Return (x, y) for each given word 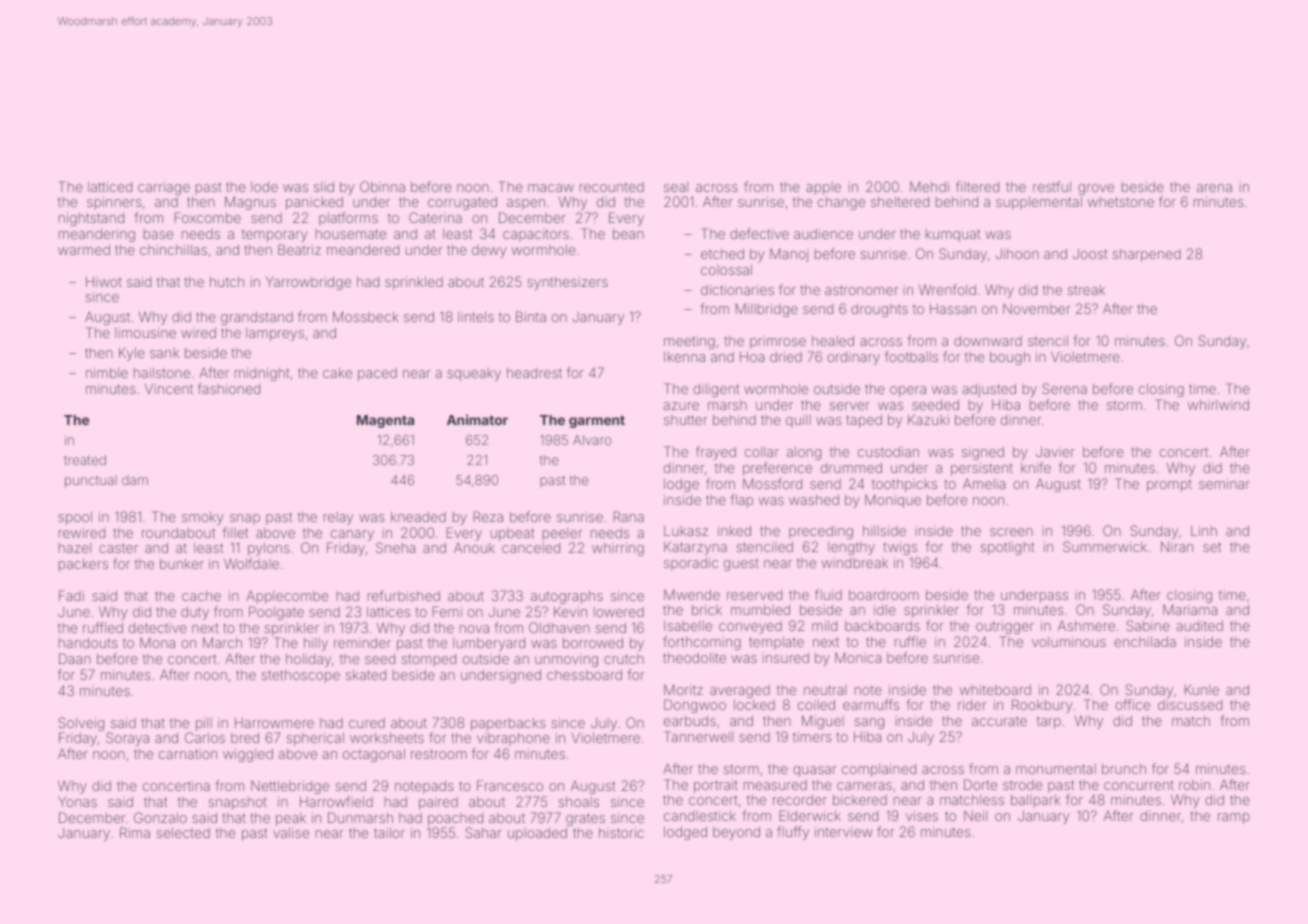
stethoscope (301, 676)
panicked (314, 203)
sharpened (1147, 255)
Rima (135, 832)
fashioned (229, 388)
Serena (1064, 388)
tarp (1049, 722)
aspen (526, 204)
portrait (716, 786)
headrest (534, 373)
